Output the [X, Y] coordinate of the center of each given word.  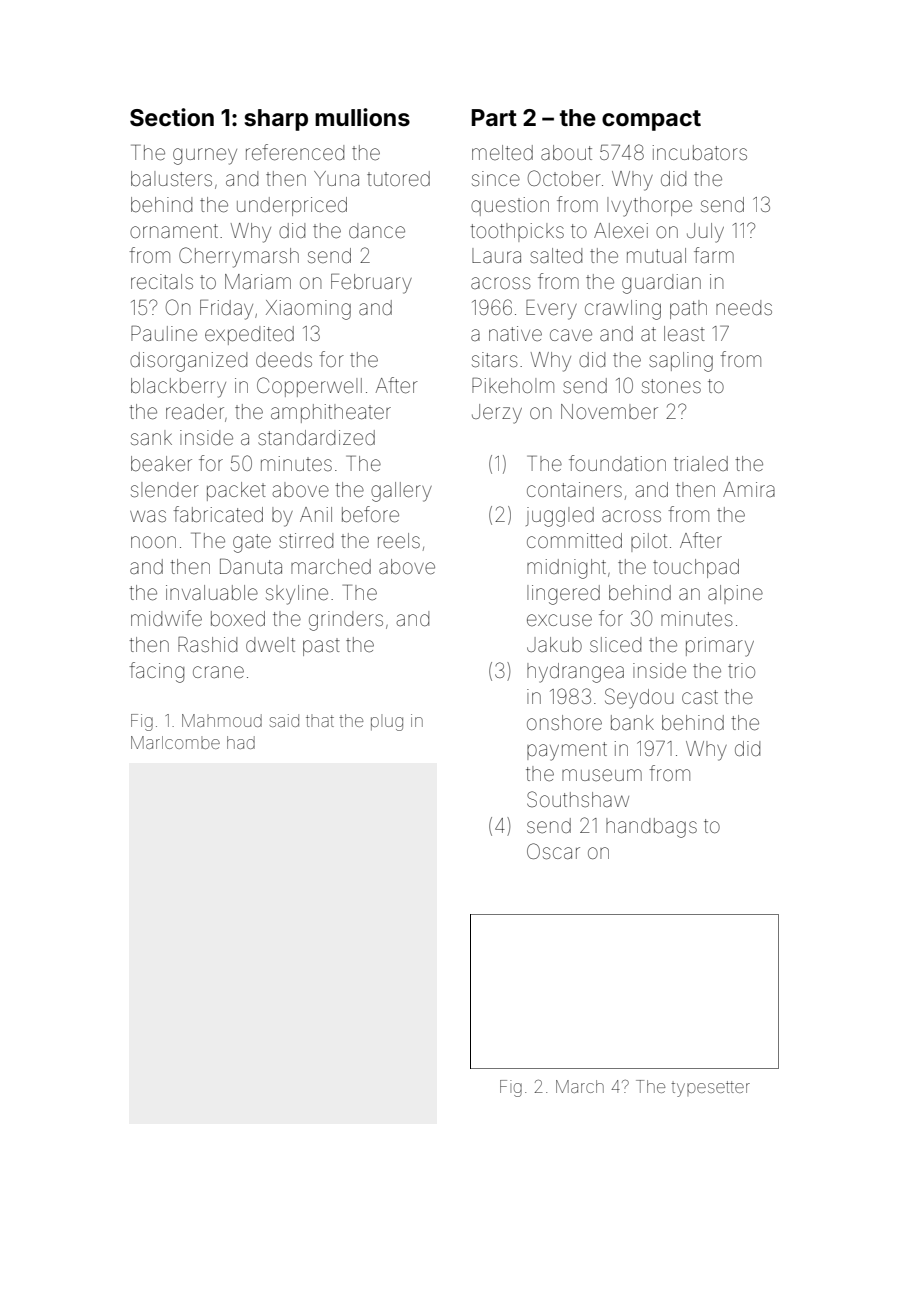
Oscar [553, 851]
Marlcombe [175, 742]
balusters [171, 179]
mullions [362, 117]
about [566, 152]
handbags [651, 828]
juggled [560, 517]
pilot [649, 542]
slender [165, 490]
